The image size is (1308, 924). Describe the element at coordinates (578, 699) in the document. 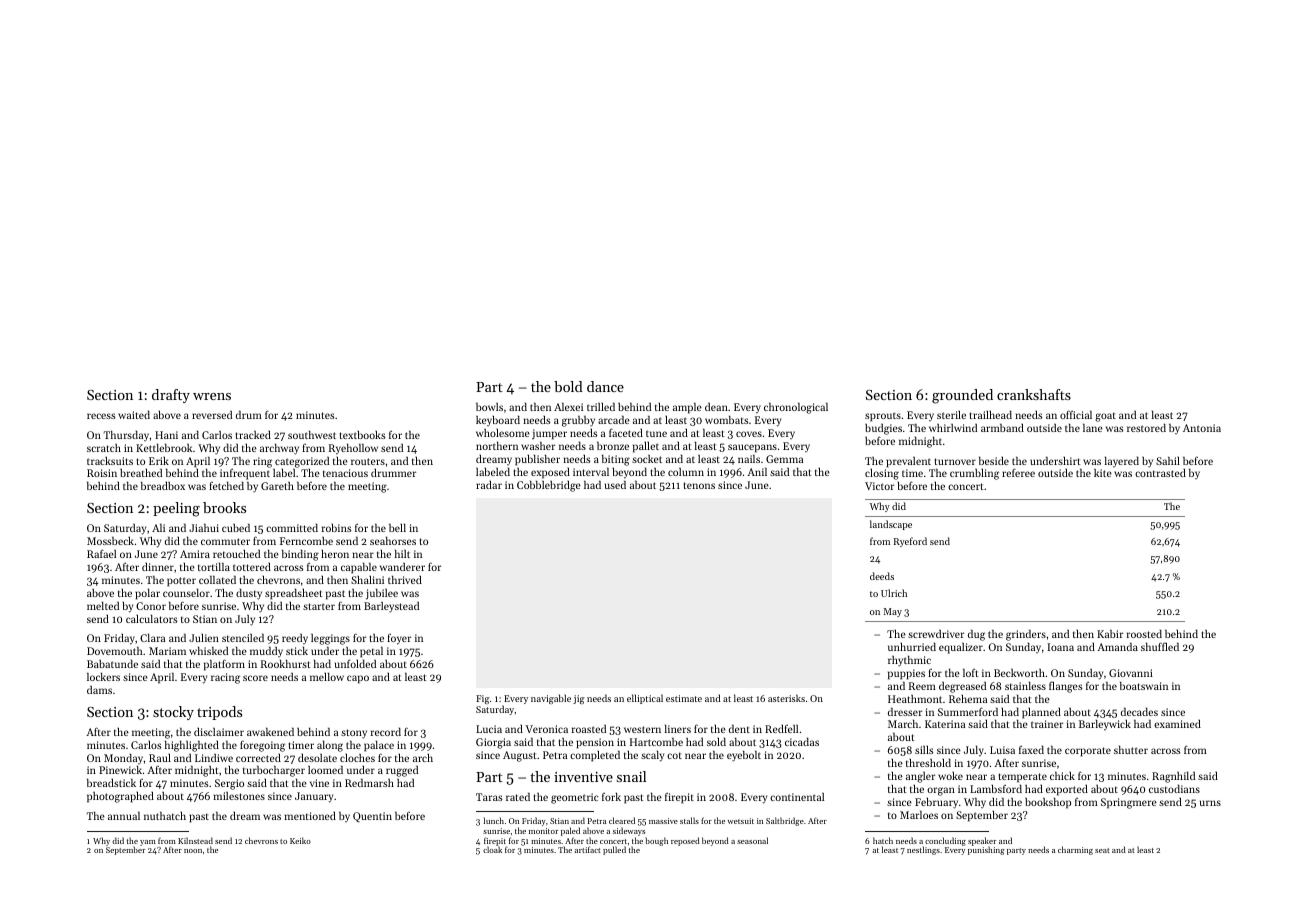

I see `jig` at that location.
